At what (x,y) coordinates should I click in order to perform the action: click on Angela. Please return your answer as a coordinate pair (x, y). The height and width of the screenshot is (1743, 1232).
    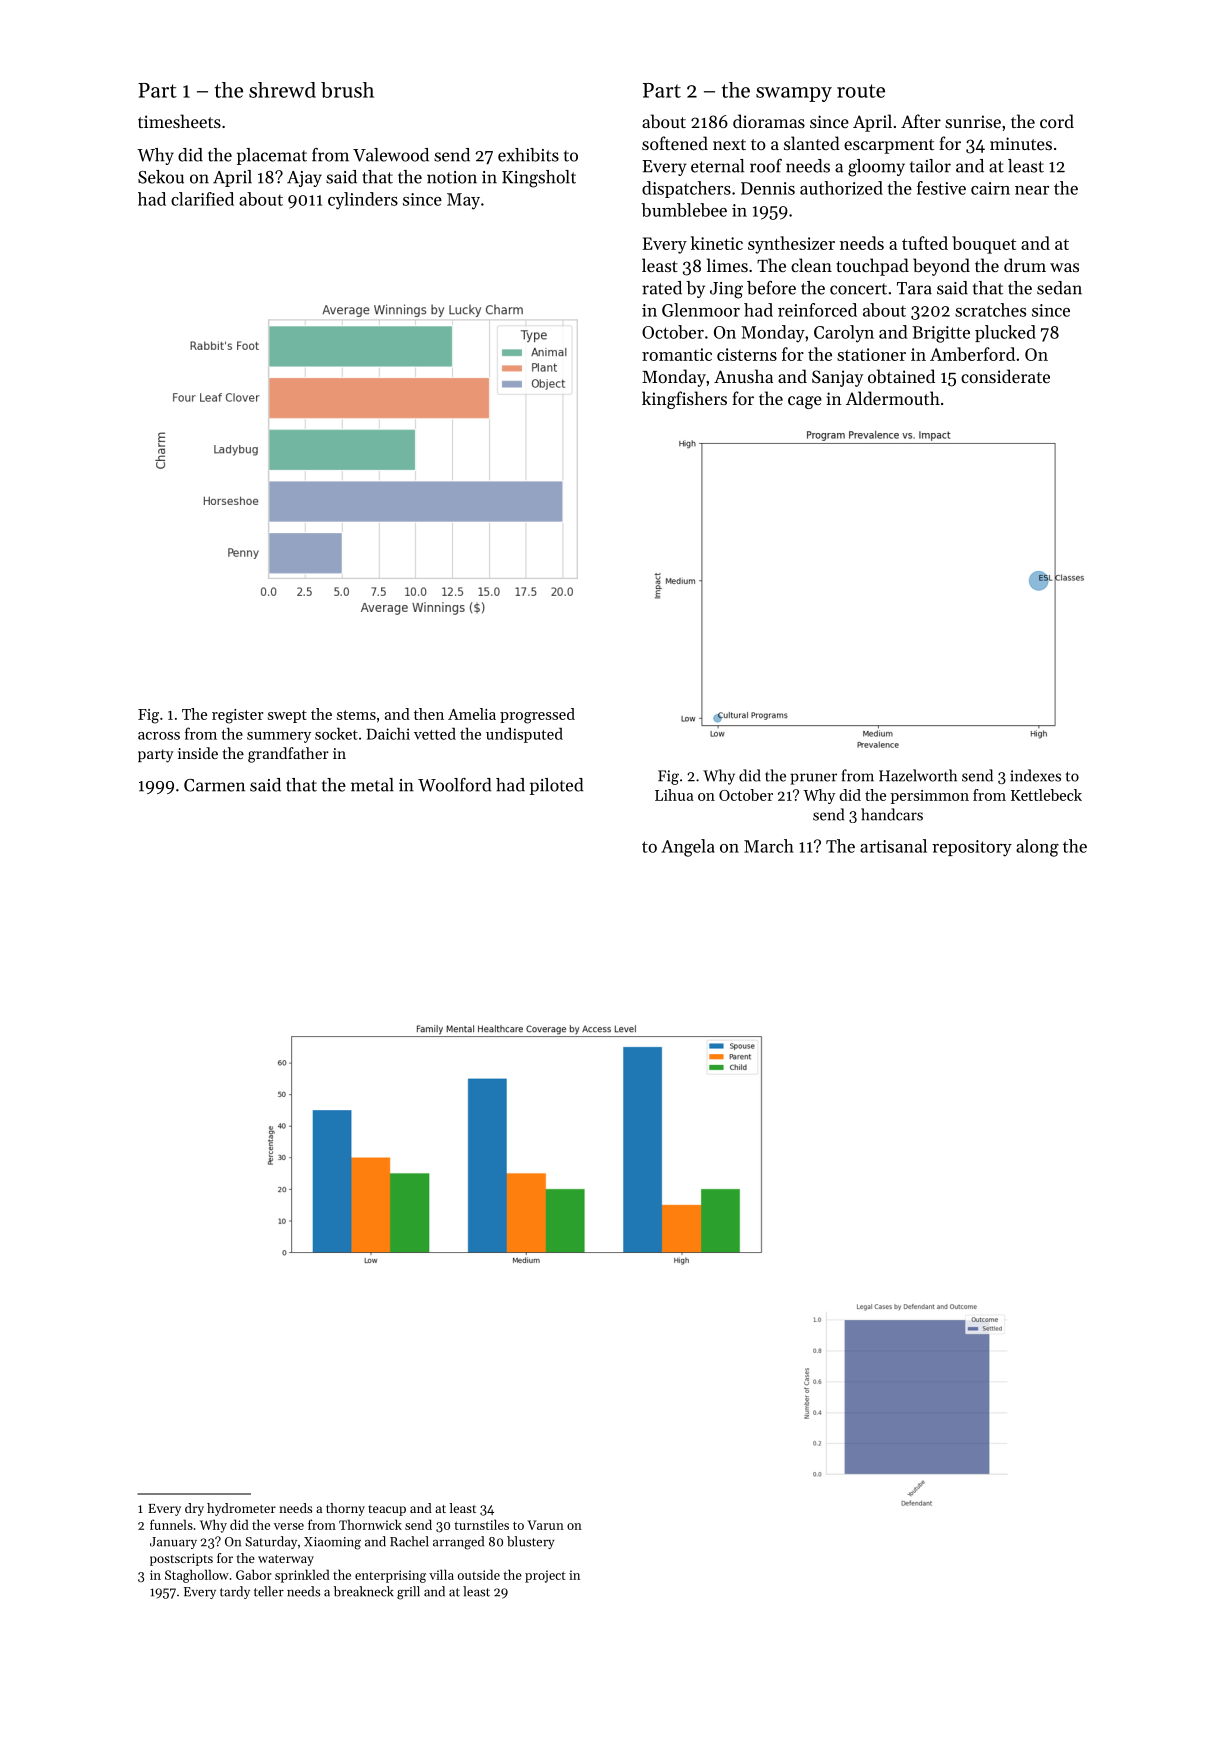
    Looking at the image, I should click on (688, 848).
